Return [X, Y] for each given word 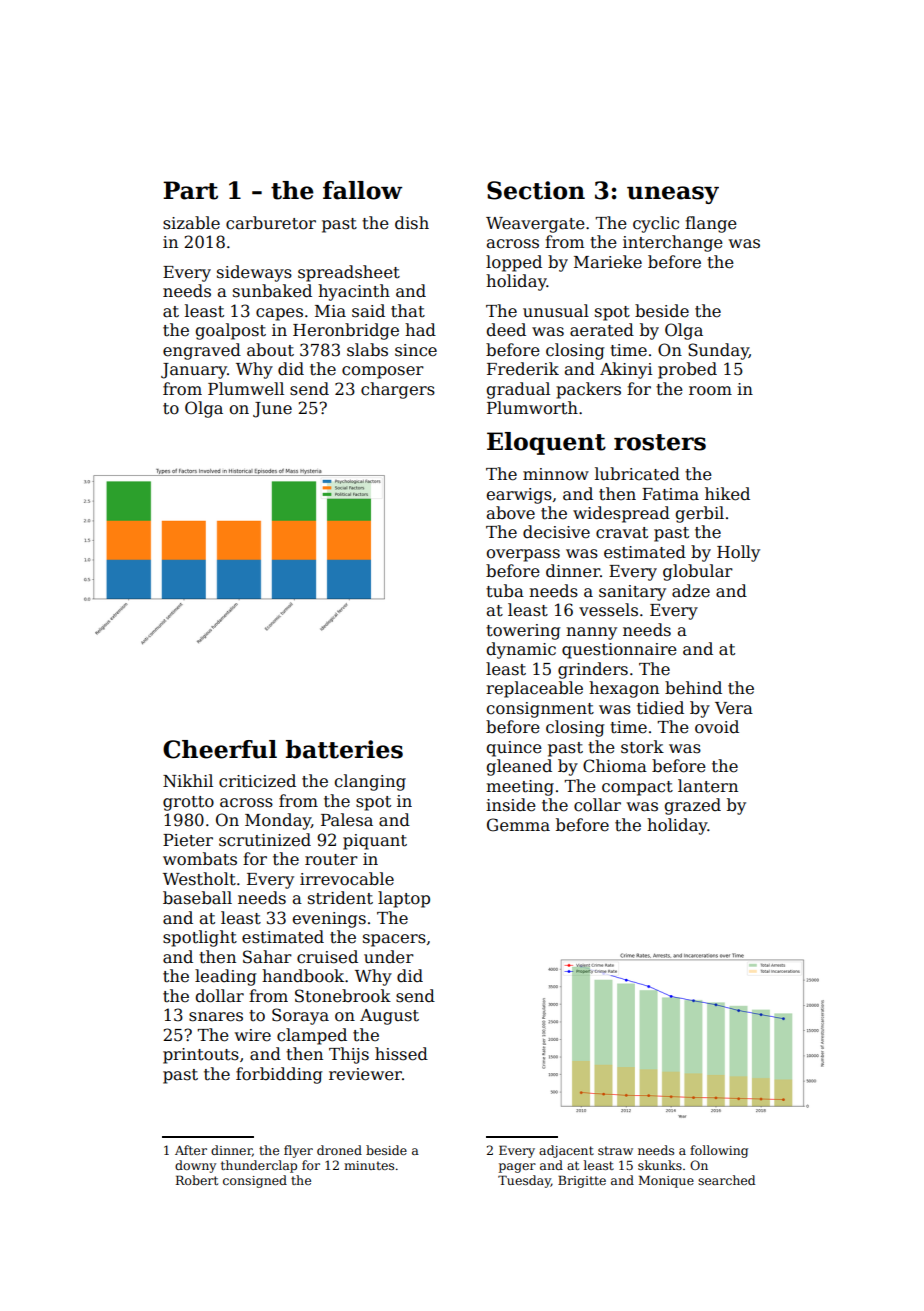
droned [339, 1150]
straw [615, 1150]
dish [412, 223]
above [511, 513]
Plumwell [246, 389]
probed [687, 370]
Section [536, 190]
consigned [255, 1181]
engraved [202, 351]
